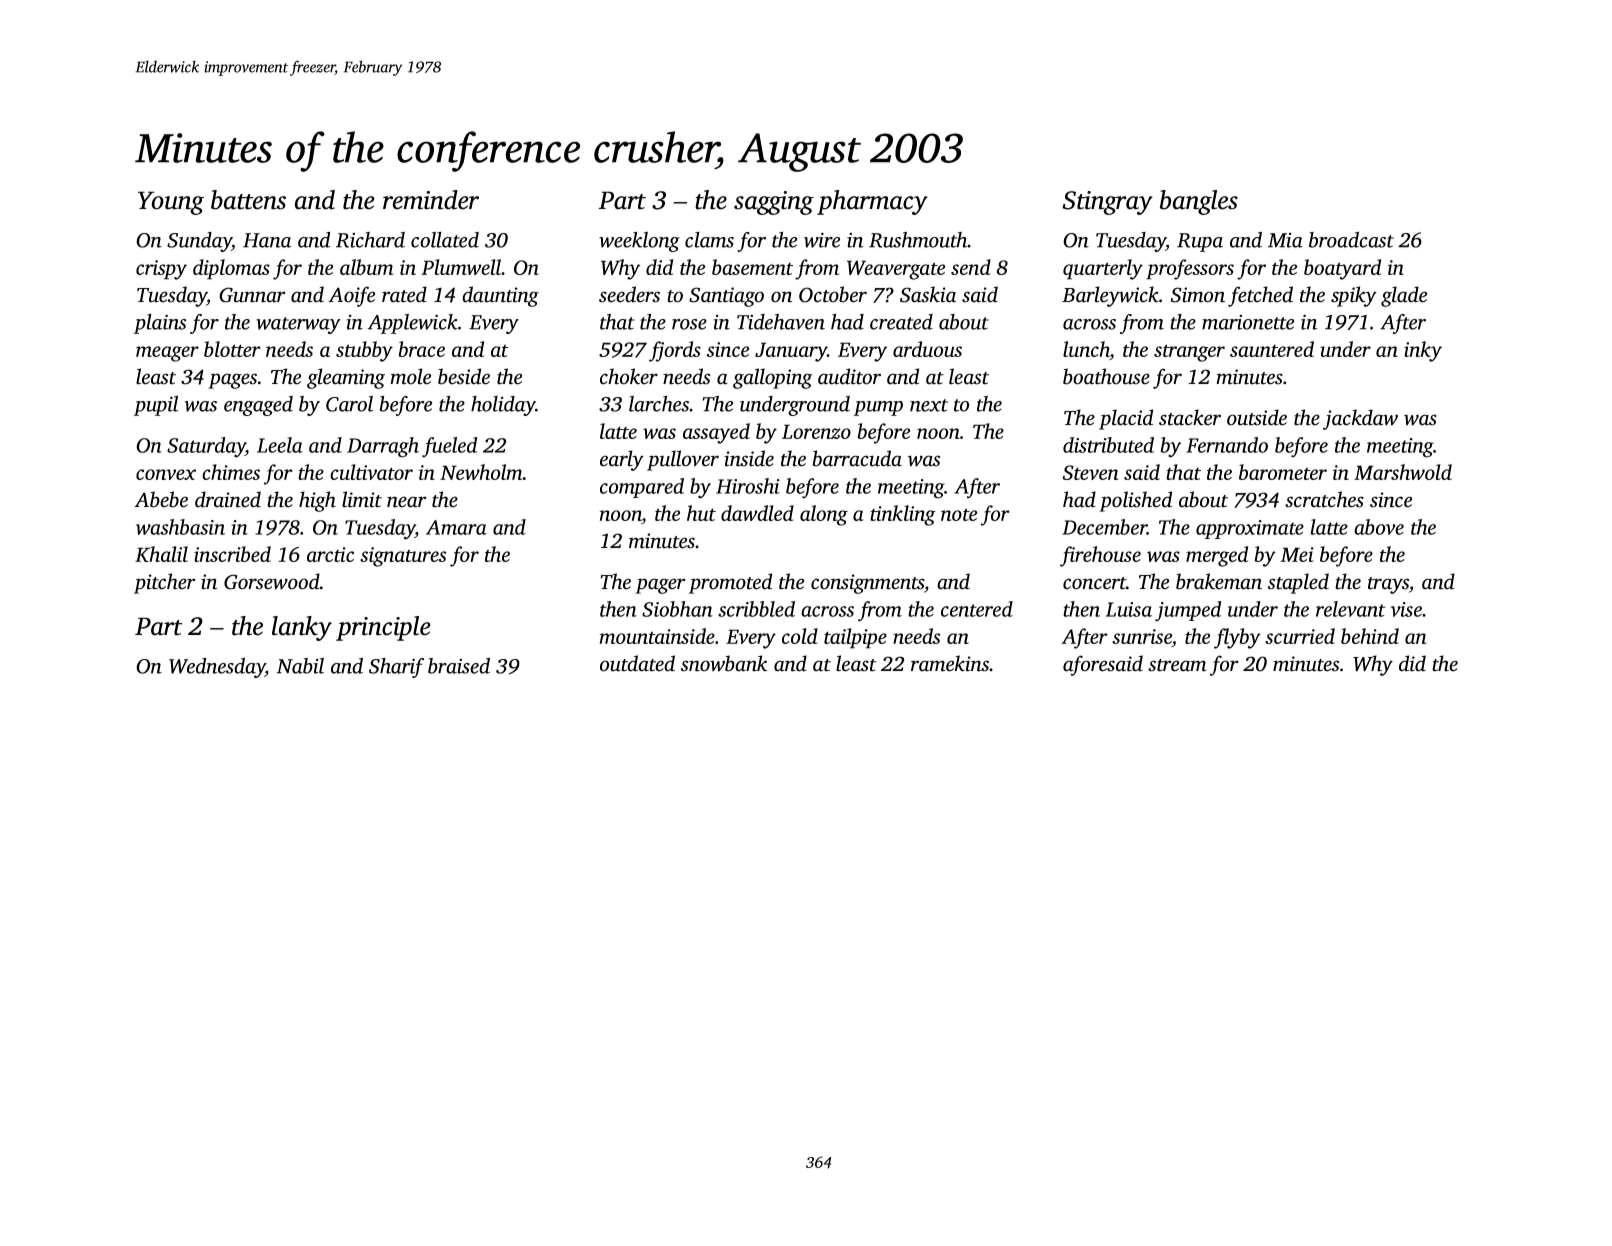 The height and width of the screenshot is (1246, 1612). What do you see at coordinates (1177, 665) in the screenshot?
I see `stream` at bounding box center [1177, 665].
